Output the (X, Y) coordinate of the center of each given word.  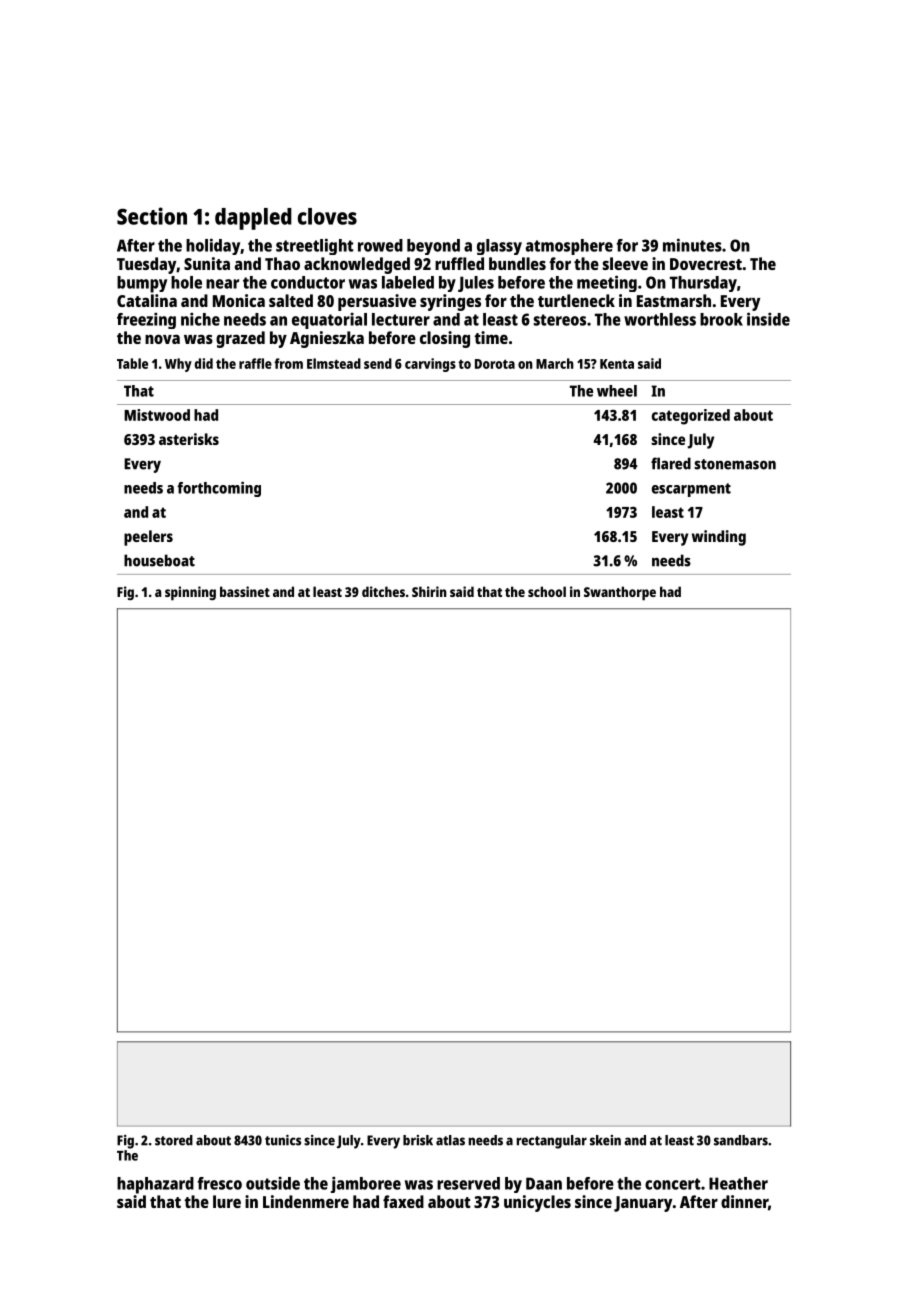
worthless (660, 319)
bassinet (245, 591)
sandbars (741, 1140)
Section (152, 216)
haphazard (155, 1185)
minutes (692, 245)
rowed (380, 245)
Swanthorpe (620, 593)
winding (719, 538)
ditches (383, 591)
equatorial (329, 320)
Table (132, 363)
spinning (190, 593)
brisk (418, 1140)
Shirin (429, 591)
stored (174, 1140)
